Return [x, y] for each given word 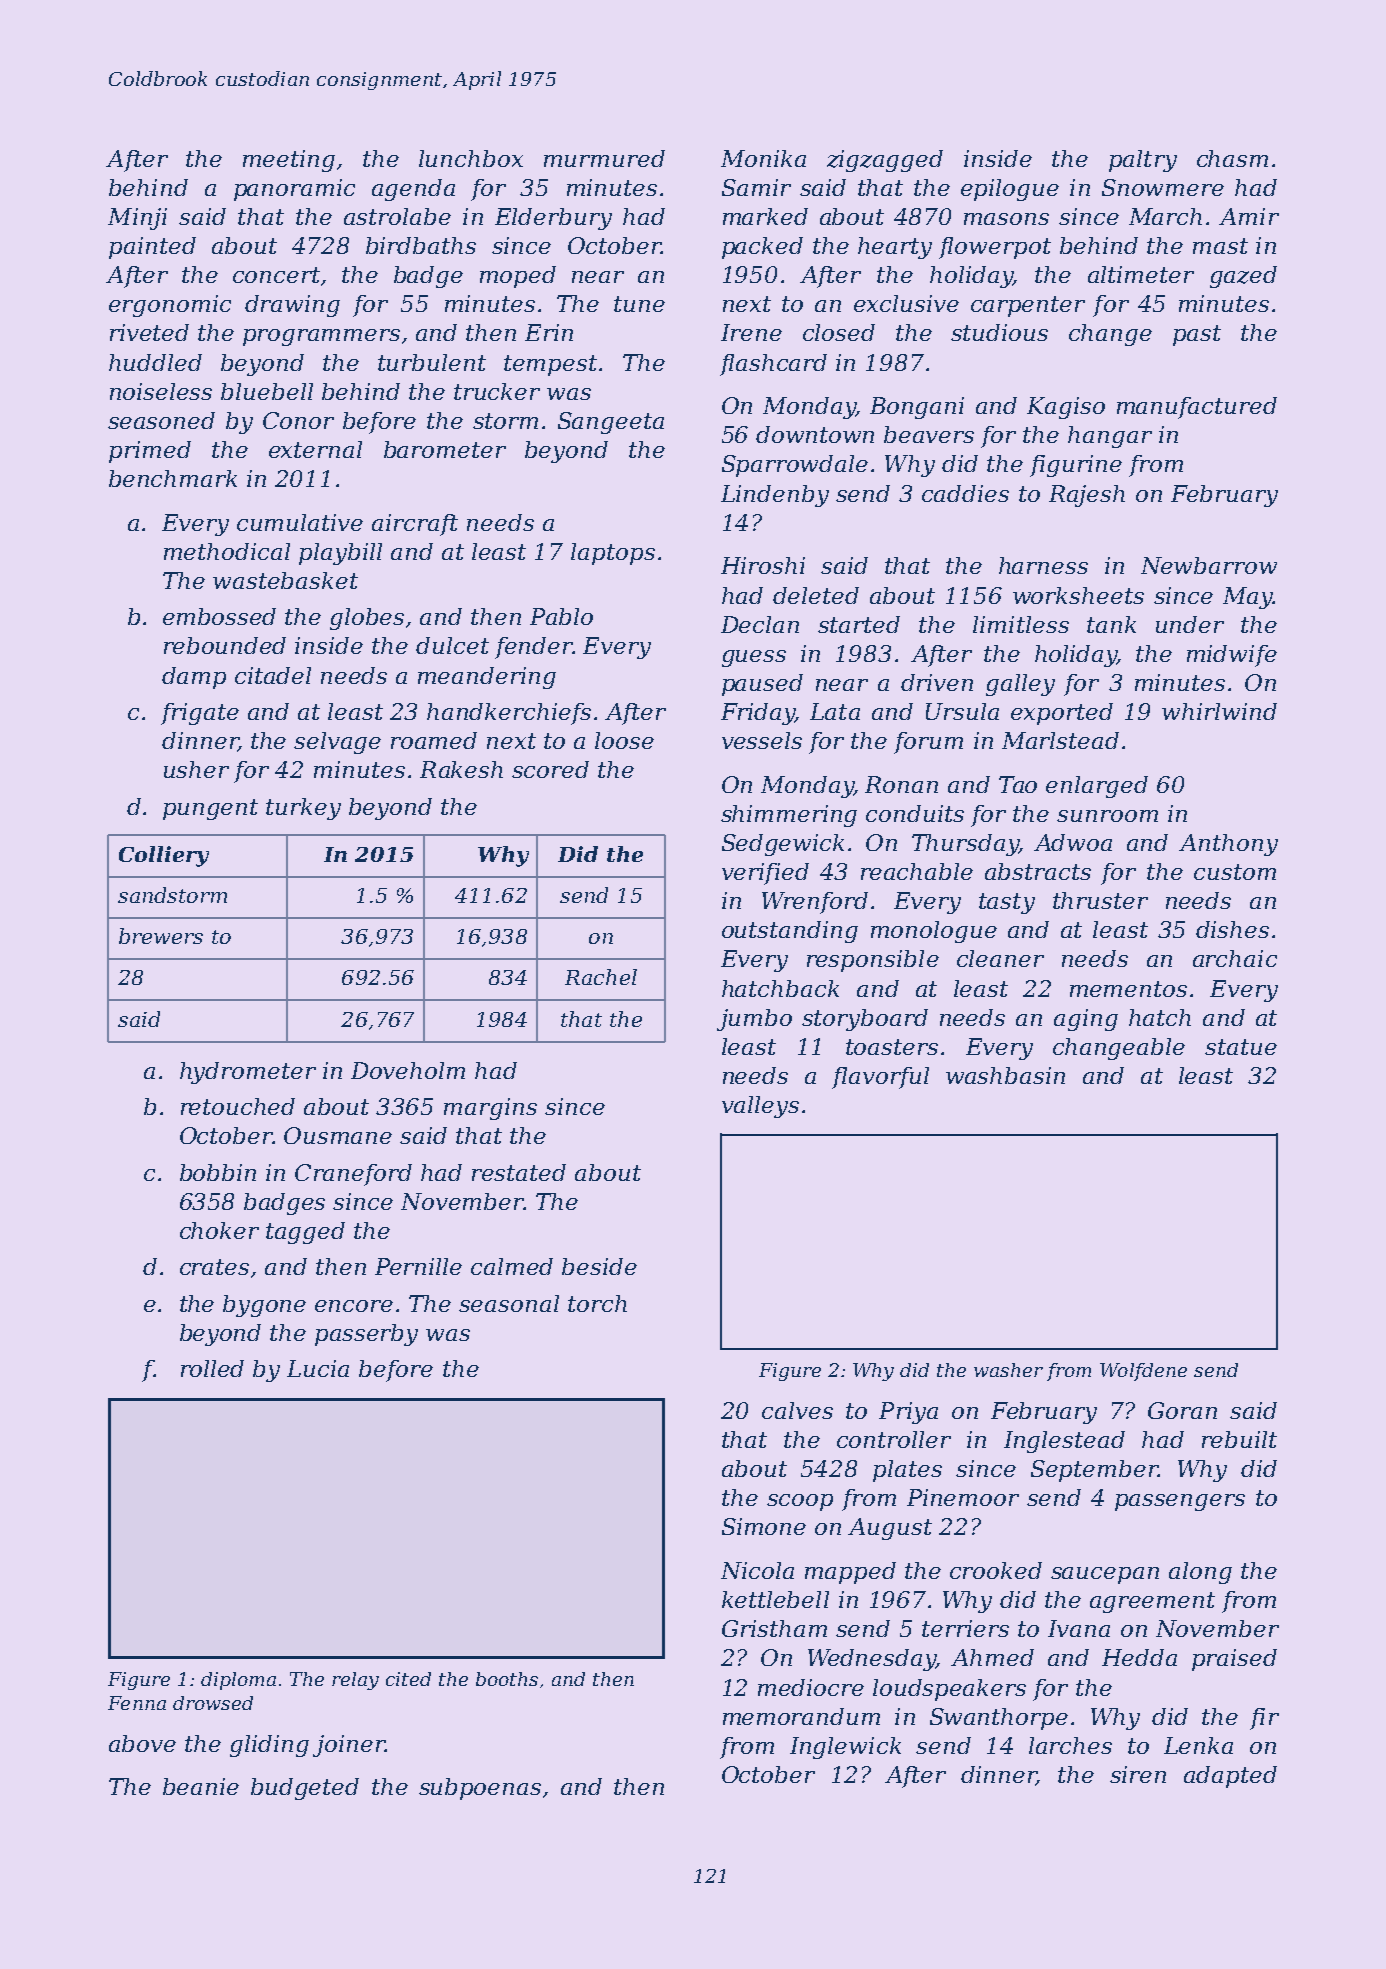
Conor [298, 420]
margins [490, 1109]
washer [1008, 1370]
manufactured [1197, 408]
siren [1138, 1774]
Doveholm [408, 1070]
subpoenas [480, 1789]
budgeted [305, 1789]
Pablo [561, 616]
